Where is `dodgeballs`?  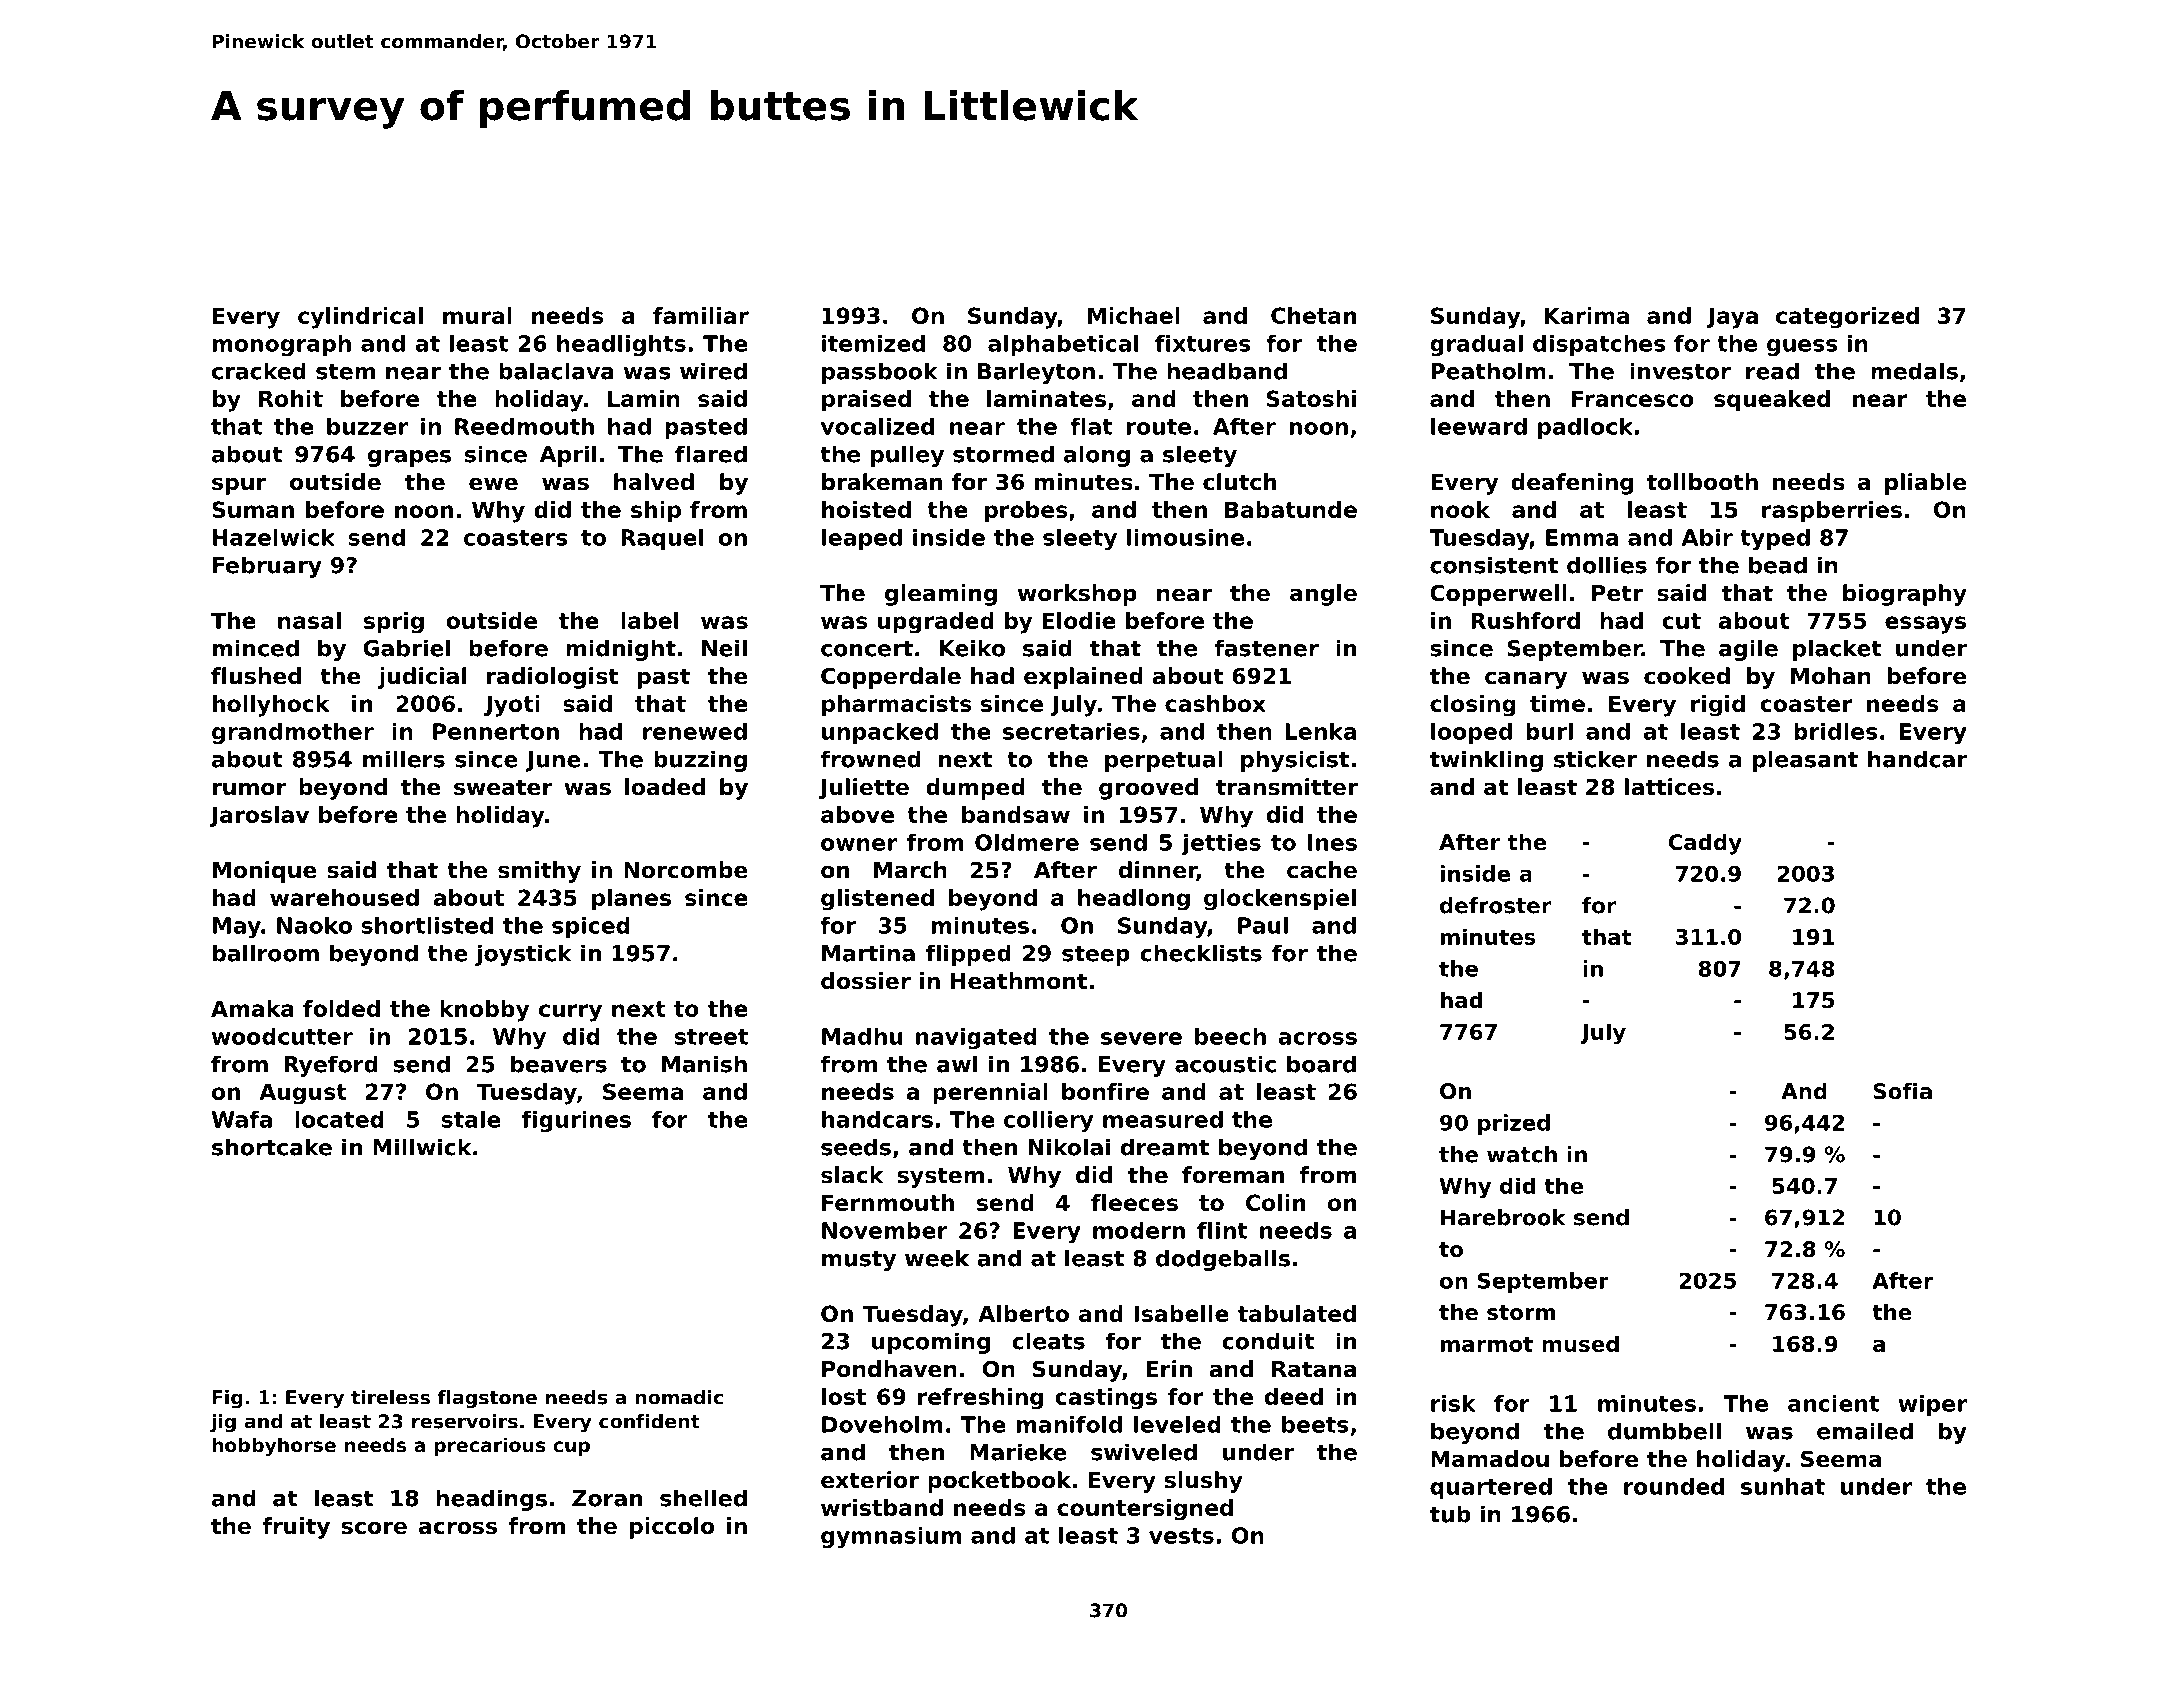 dodgeballs is located at coordinates (1223, 1260).
